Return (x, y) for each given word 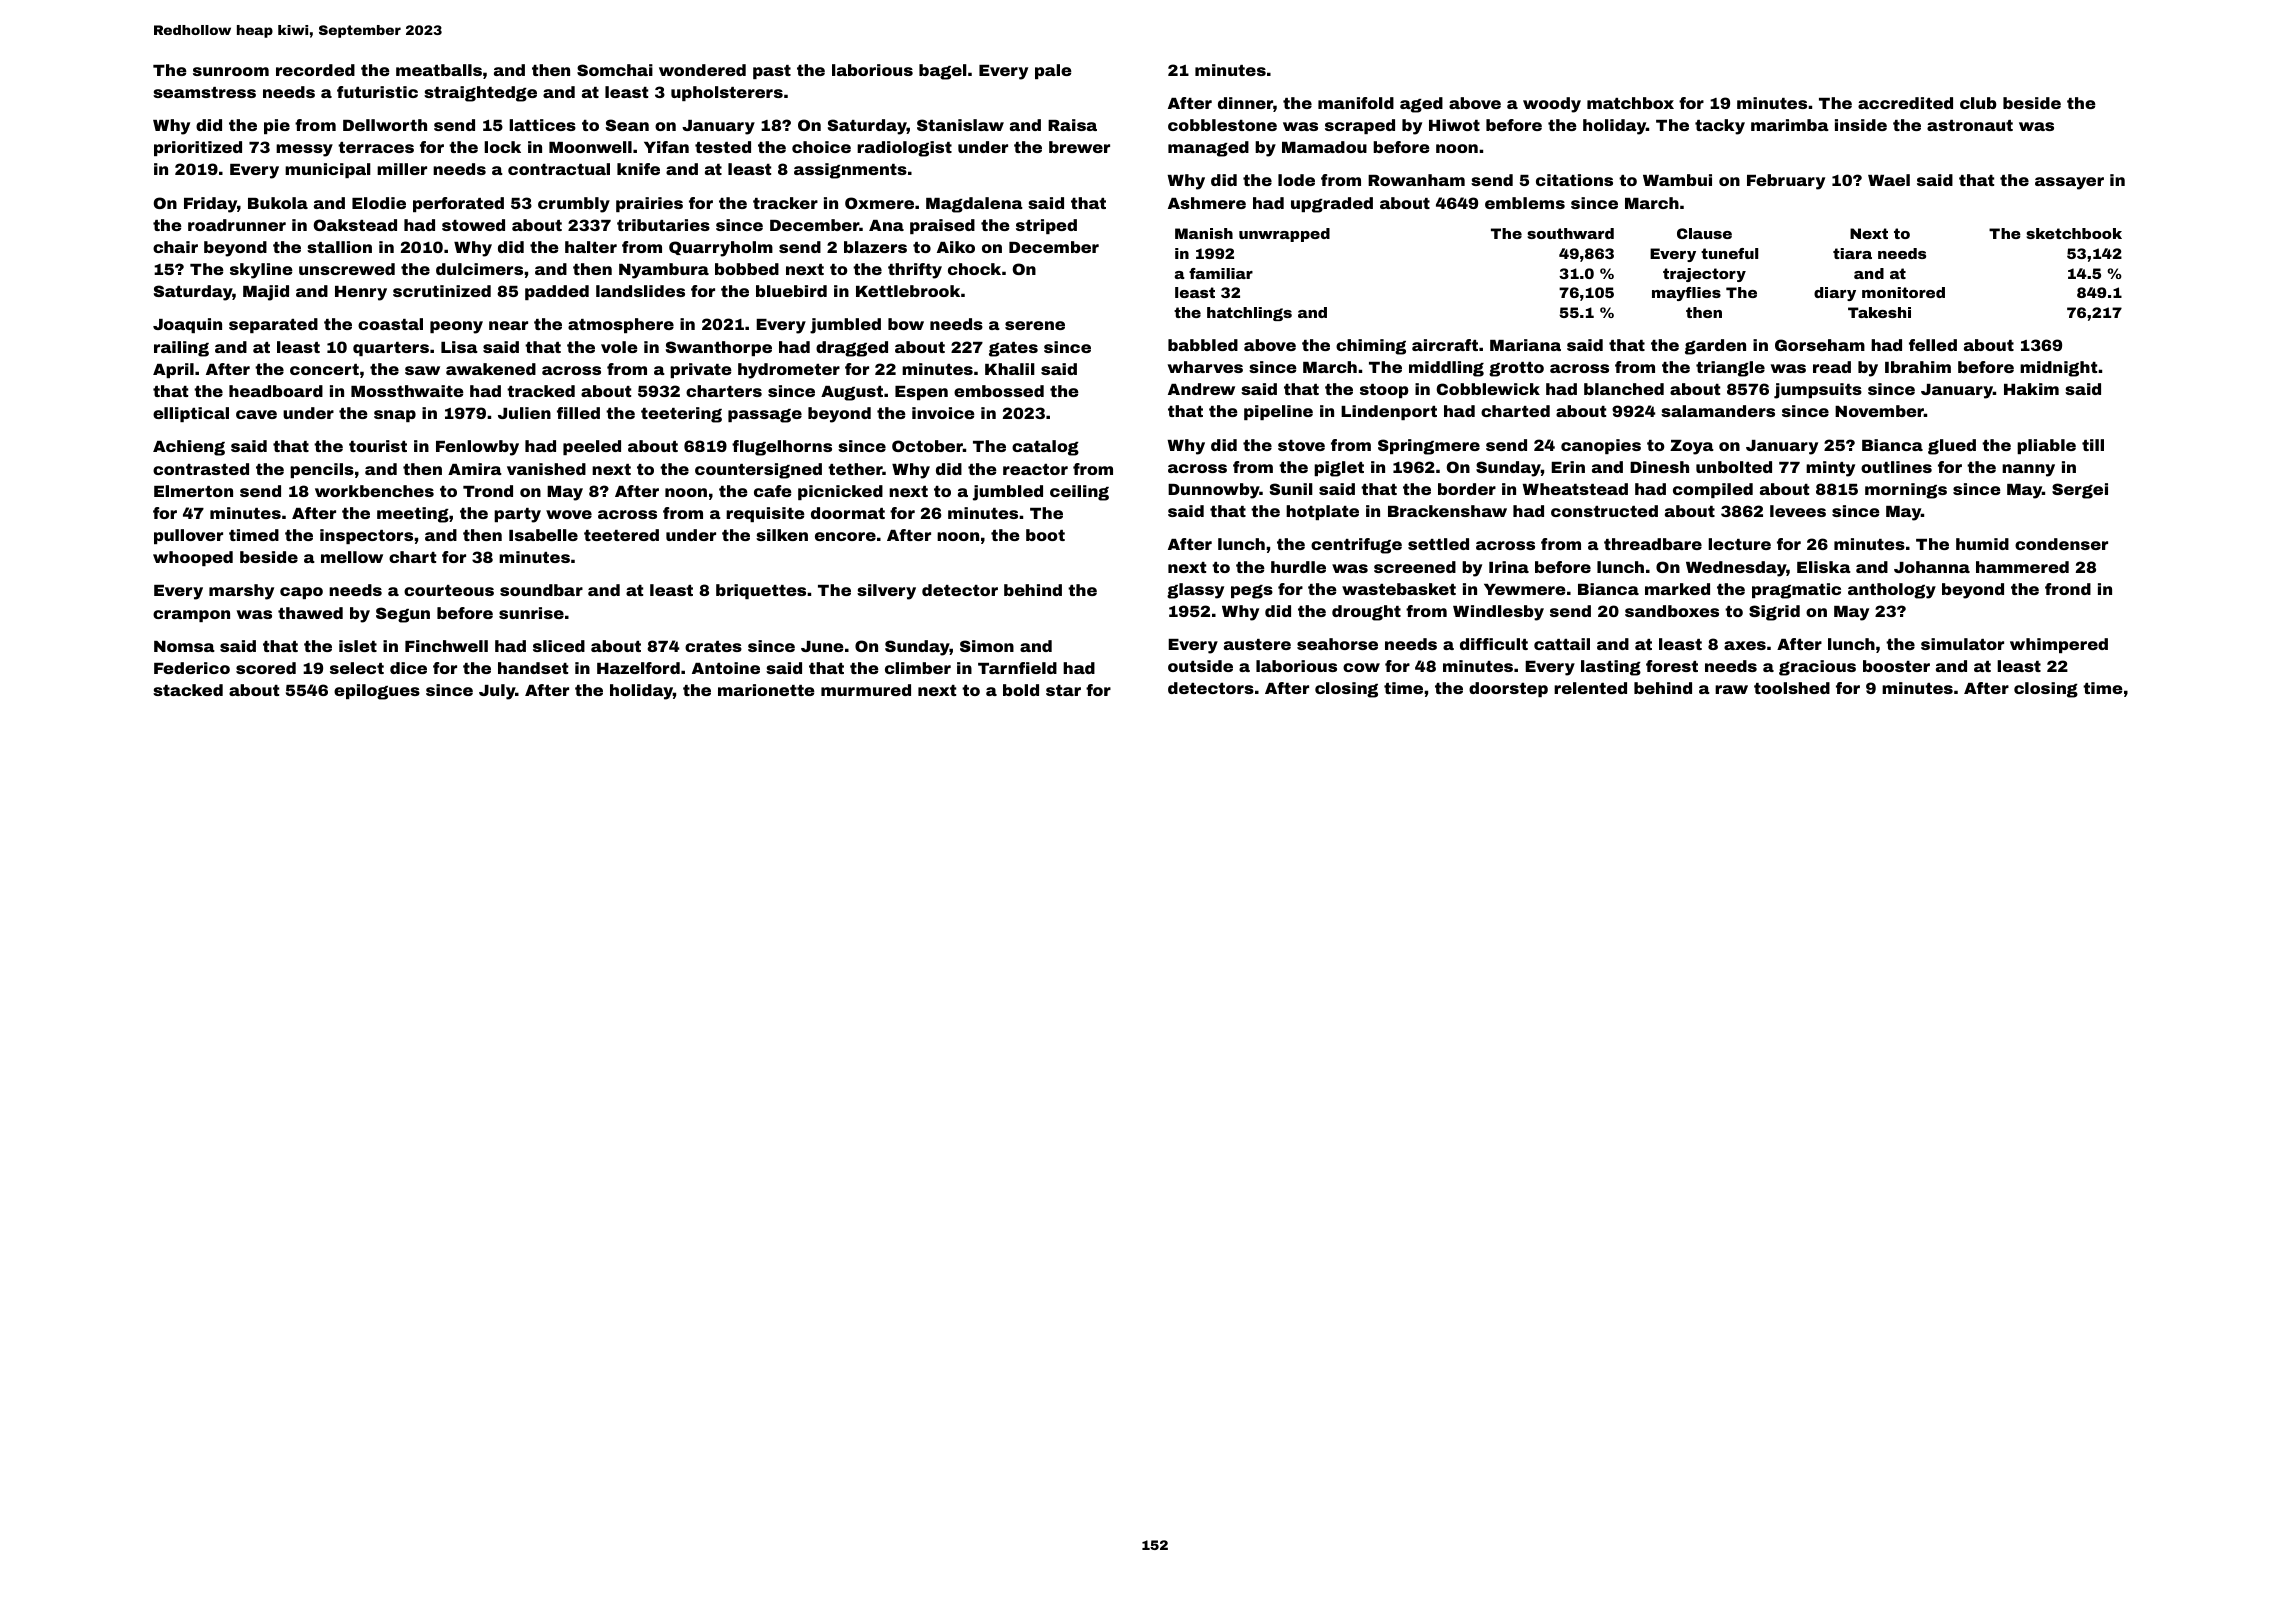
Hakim (2031, 389)
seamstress (204, 92)
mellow (352, 557)
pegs (1252, 592)
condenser (2061, 544)
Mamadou (1324, 147)
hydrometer (789, 371)
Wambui (1677, 180)
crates (713, 646)
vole (619, 347)
